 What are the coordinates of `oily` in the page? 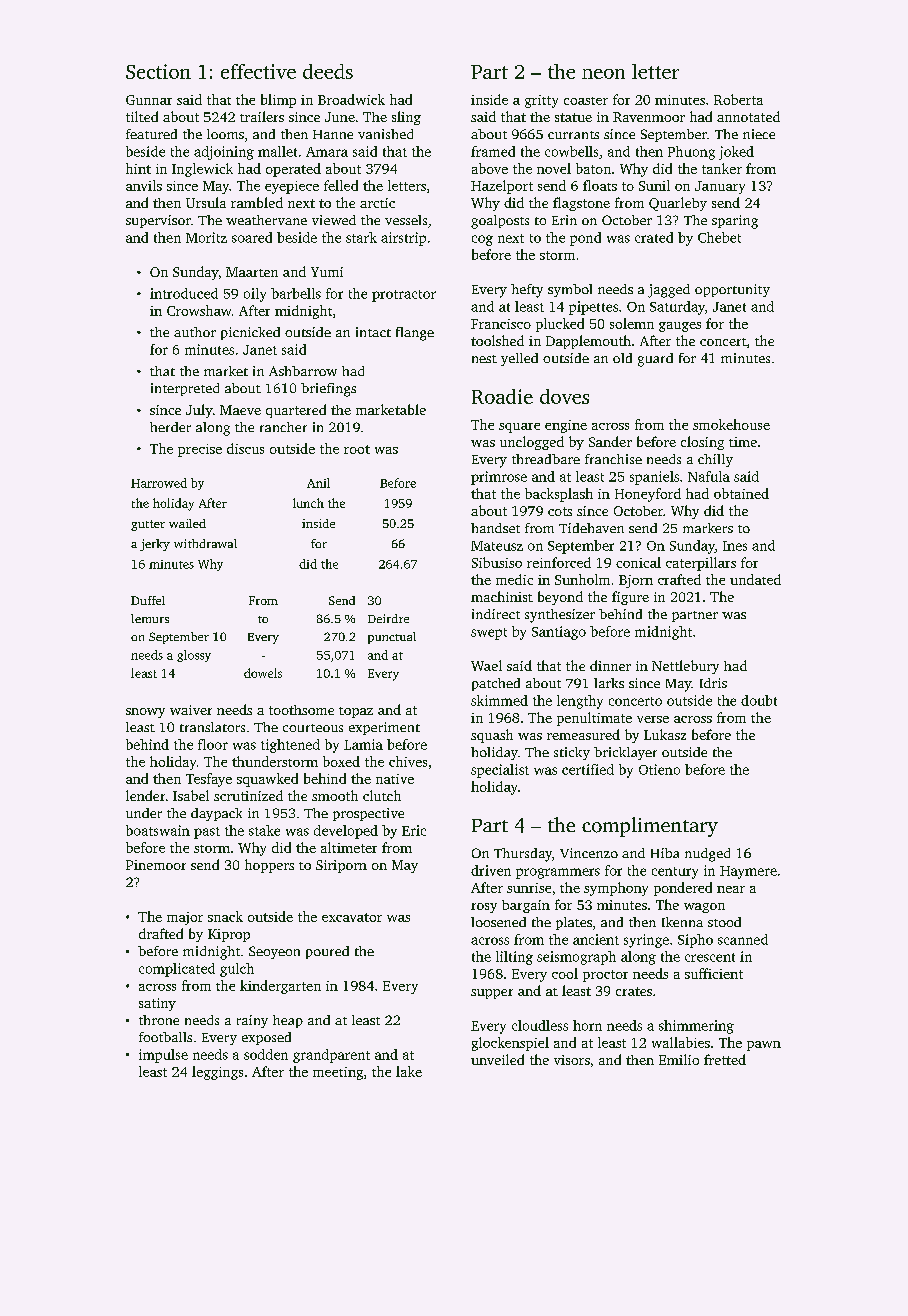 It's located at (255, 295).
